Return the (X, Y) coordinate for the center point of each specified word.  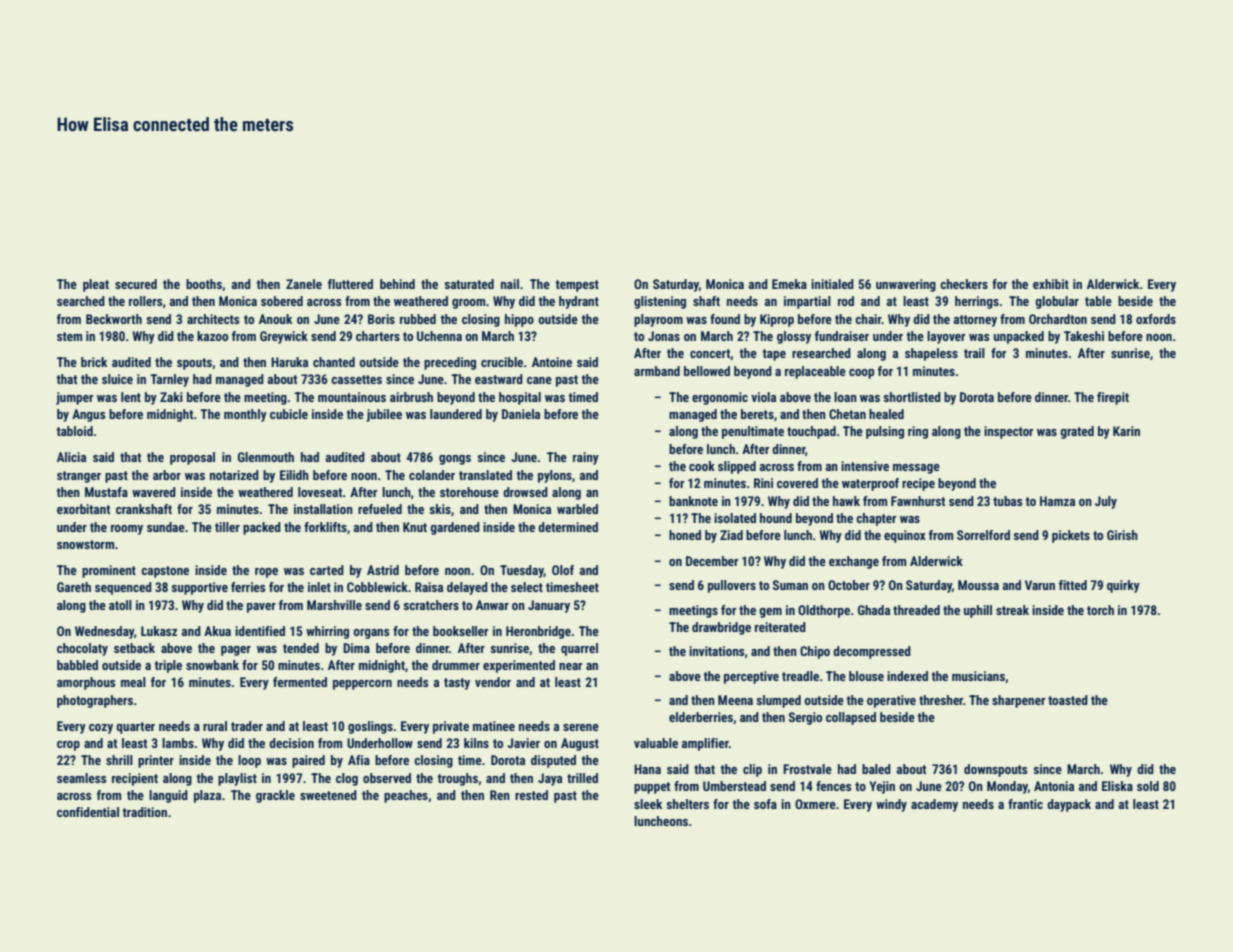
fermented (300, 682)
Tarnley (169, 380)
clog (347, 779)
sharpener (1018, 701)
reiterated (780, 627)
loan (845, 397)
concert (710, 354)
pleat (96, 285)
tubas (1007, 501)
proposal (192, 458)
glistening (660, 302)
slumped (778, 701)
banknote (693, 501)
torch (1100, 610)
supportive (199, 588)
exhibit (1051, 284)
